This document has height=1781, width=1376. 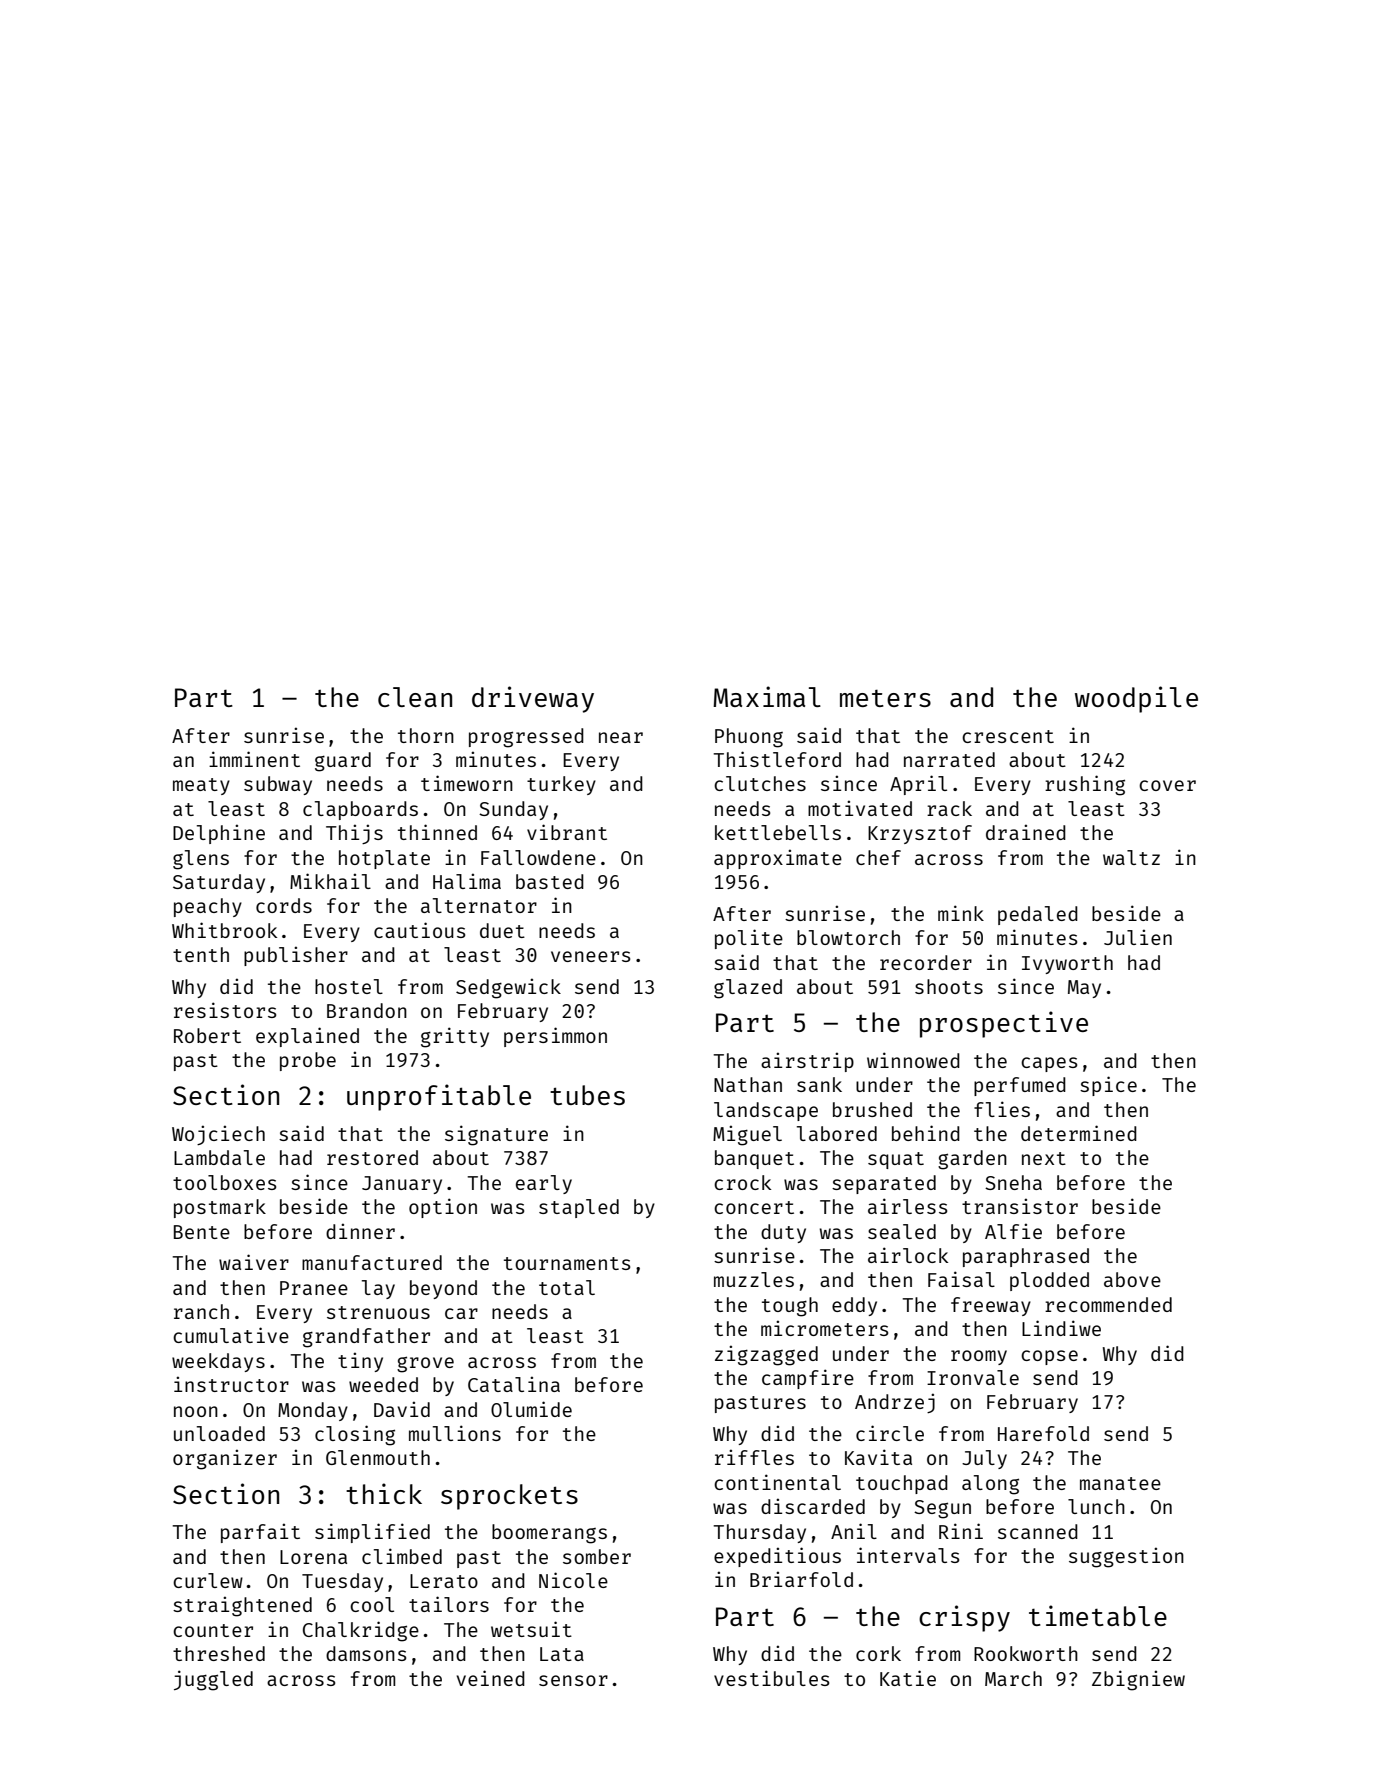 I want to click on vibrant, so click(x=567, y=832).
